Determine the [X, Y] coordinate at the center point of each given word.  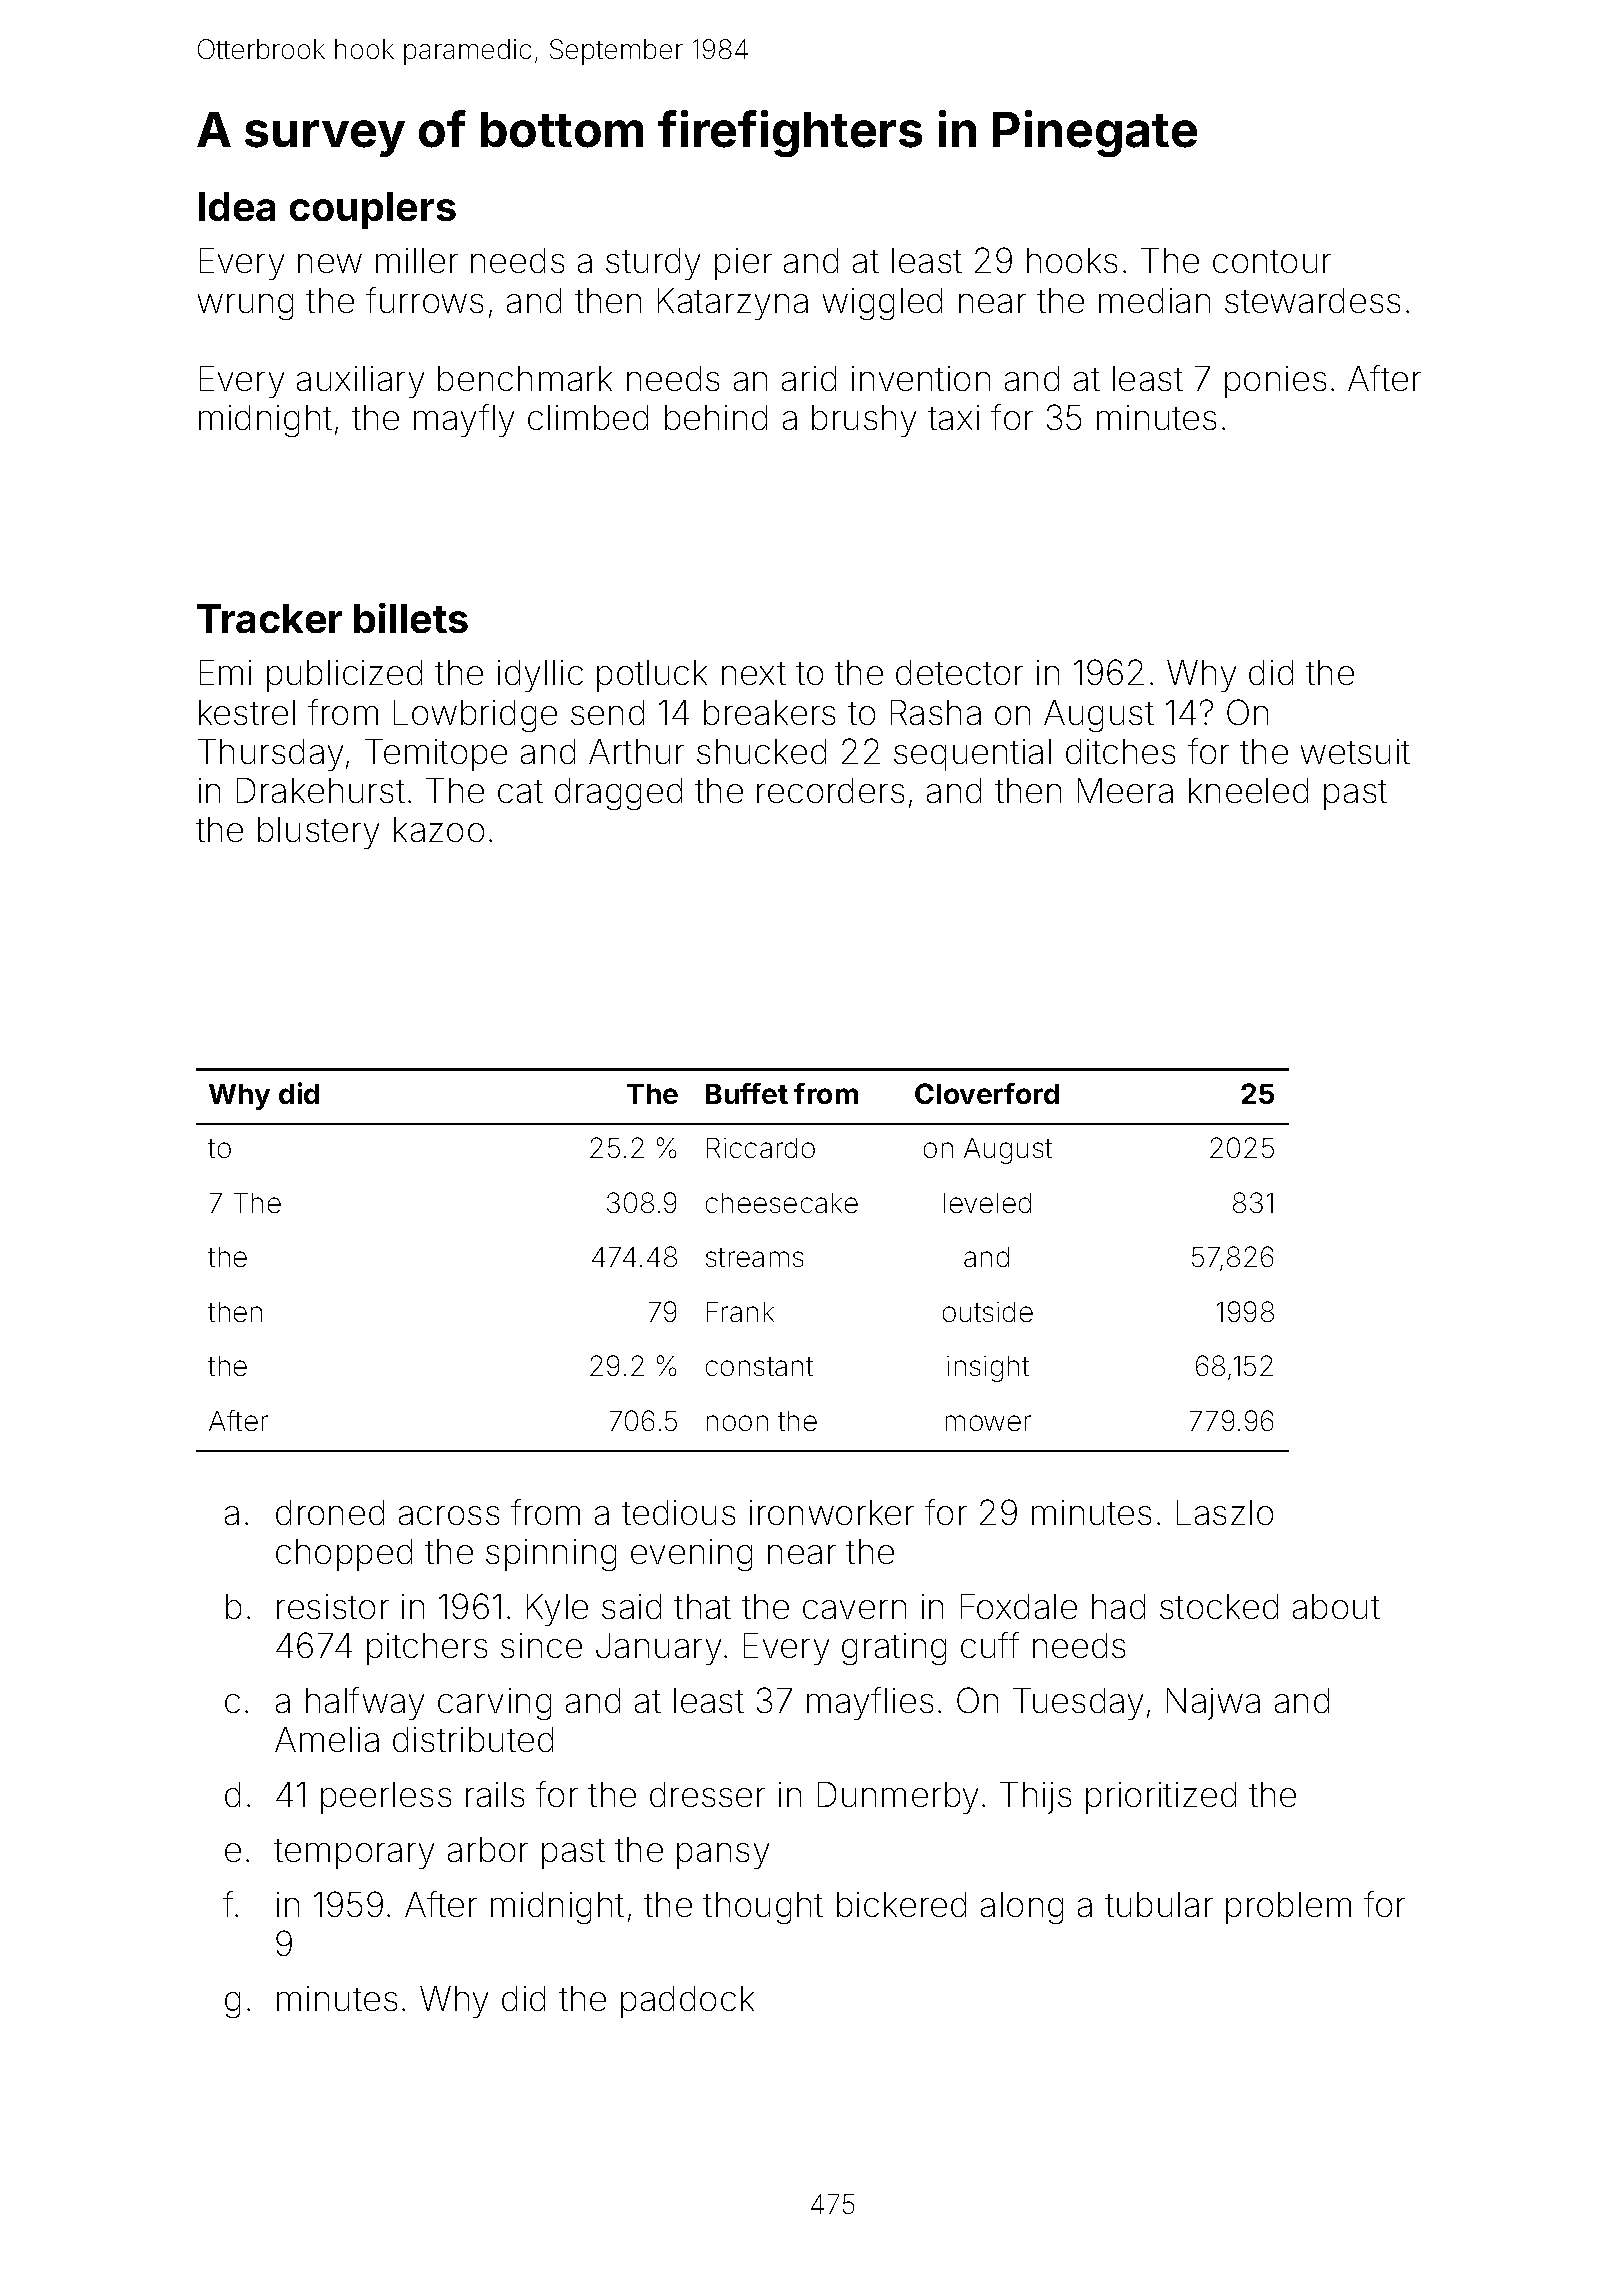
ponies [1275, 382]
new [330, 263]
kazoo [439, 829]
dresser [707, 1794]
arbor [488, 1849]
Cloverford [987, 1093]
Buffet [747, 1093]
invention [921, 378]
